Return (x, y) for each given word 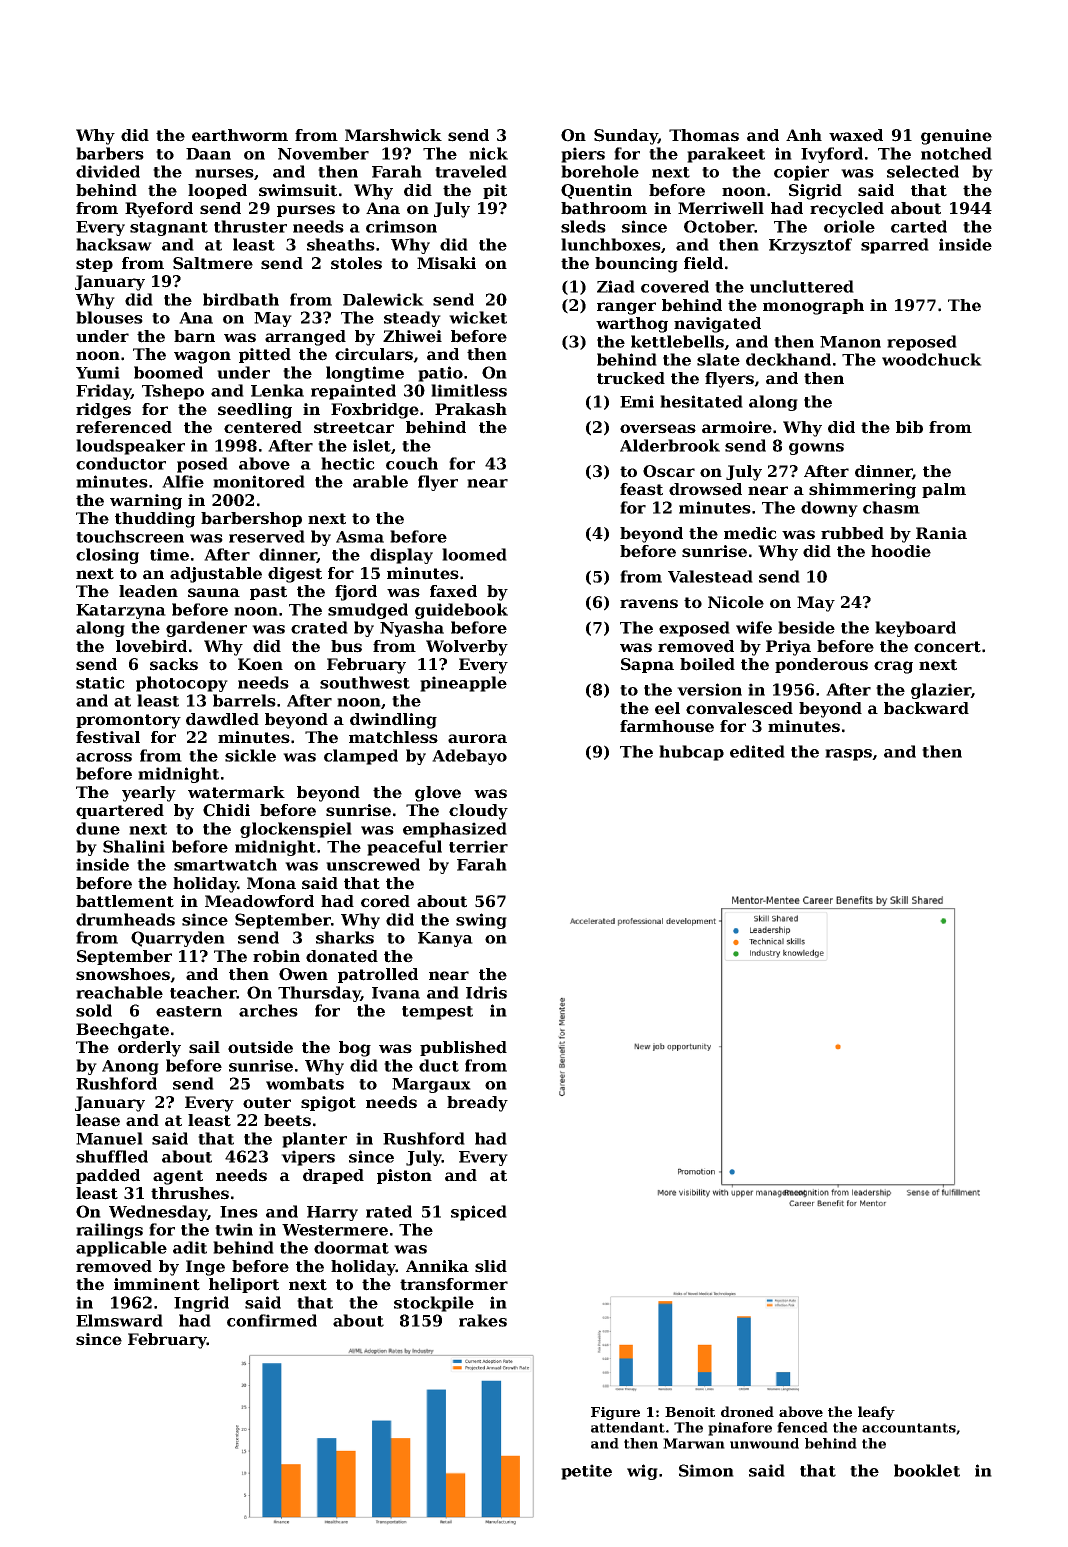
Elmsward (119, 1320)
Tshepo (173, 392)
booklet (927, 1470)
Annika (437, 1266)
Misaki (446, 263)
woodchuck (932, 359)
